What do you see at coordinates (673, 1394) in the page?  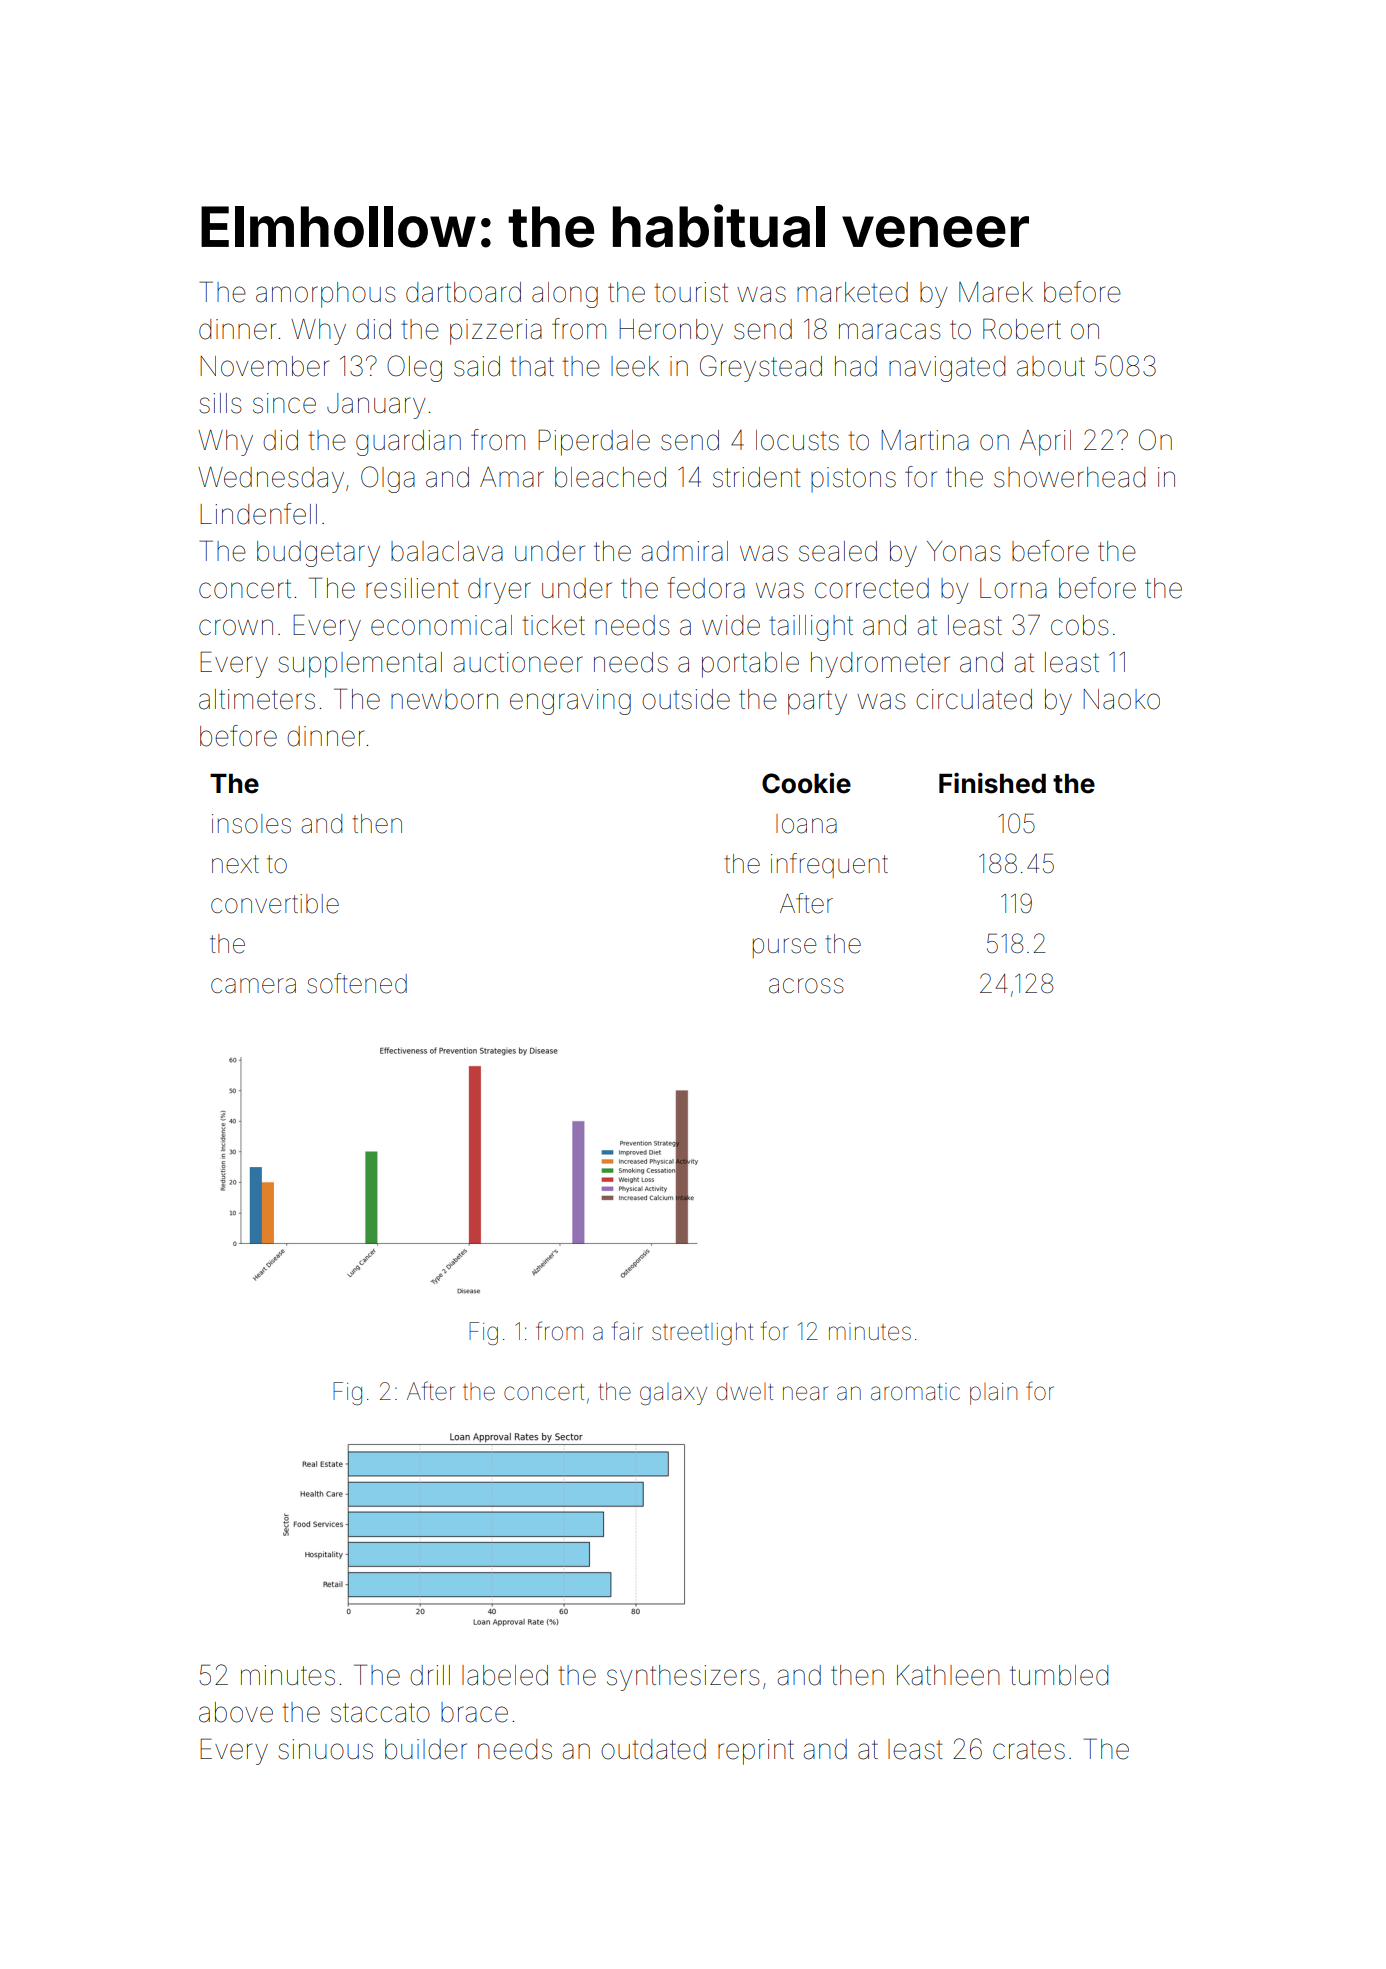 I see `galaxy` at bounding box center [673, 1394].
